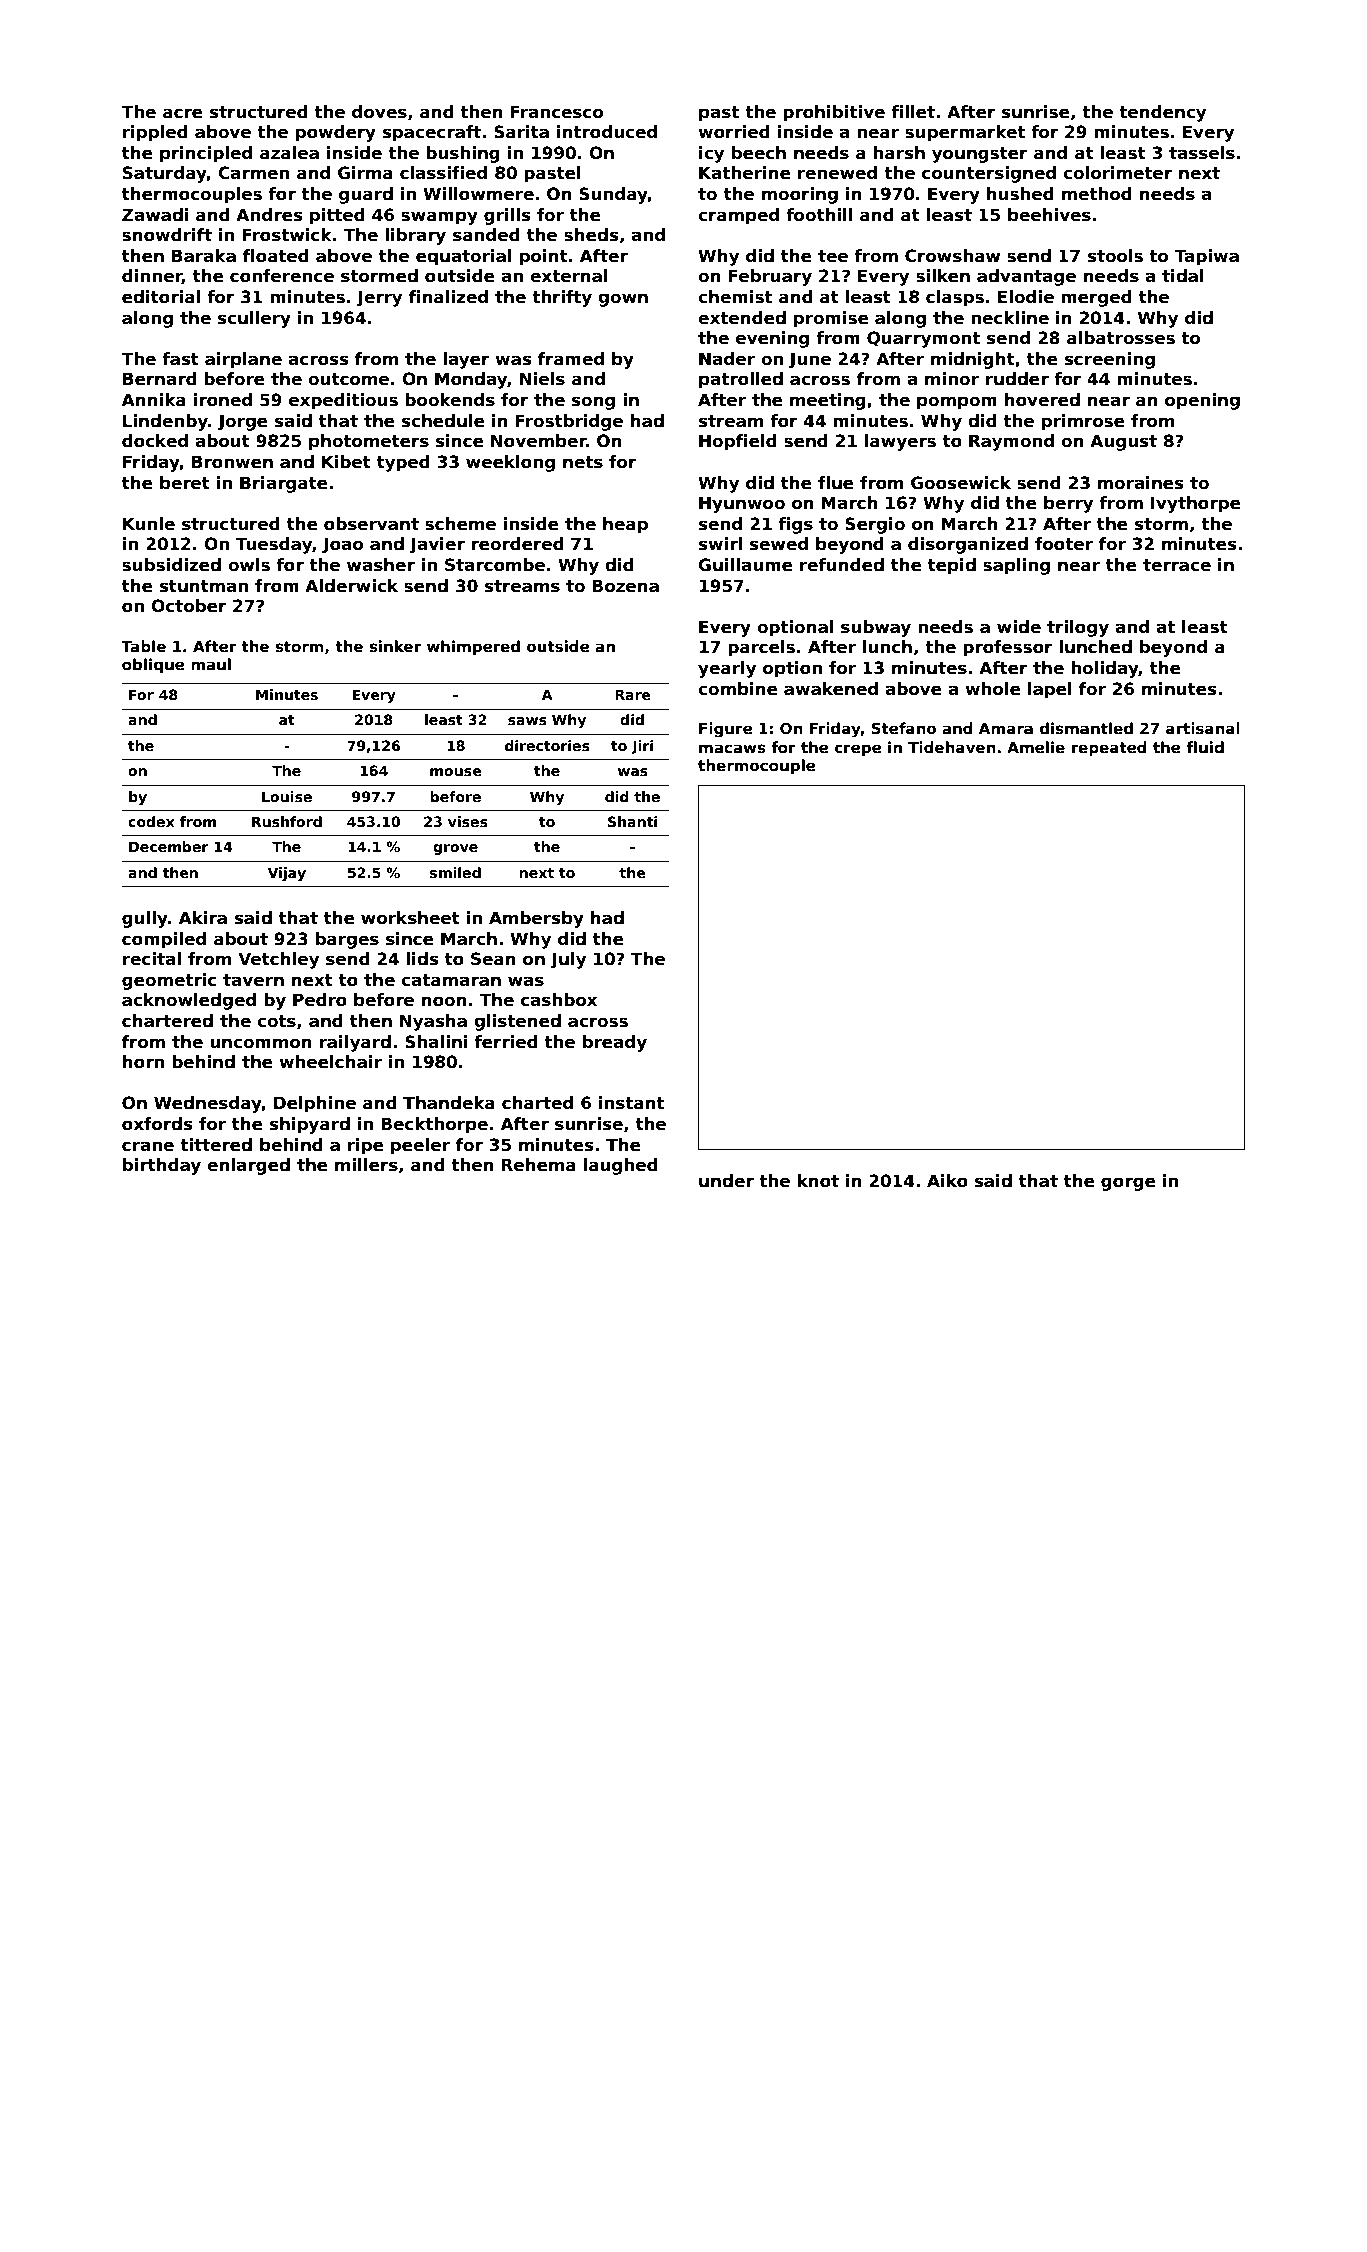 The height and width of the screenshot is (2252, 1367). What do you see at coordinates (253, 173) in the screenshot?
I see `Carmen` at bounding box center [253, 173].
